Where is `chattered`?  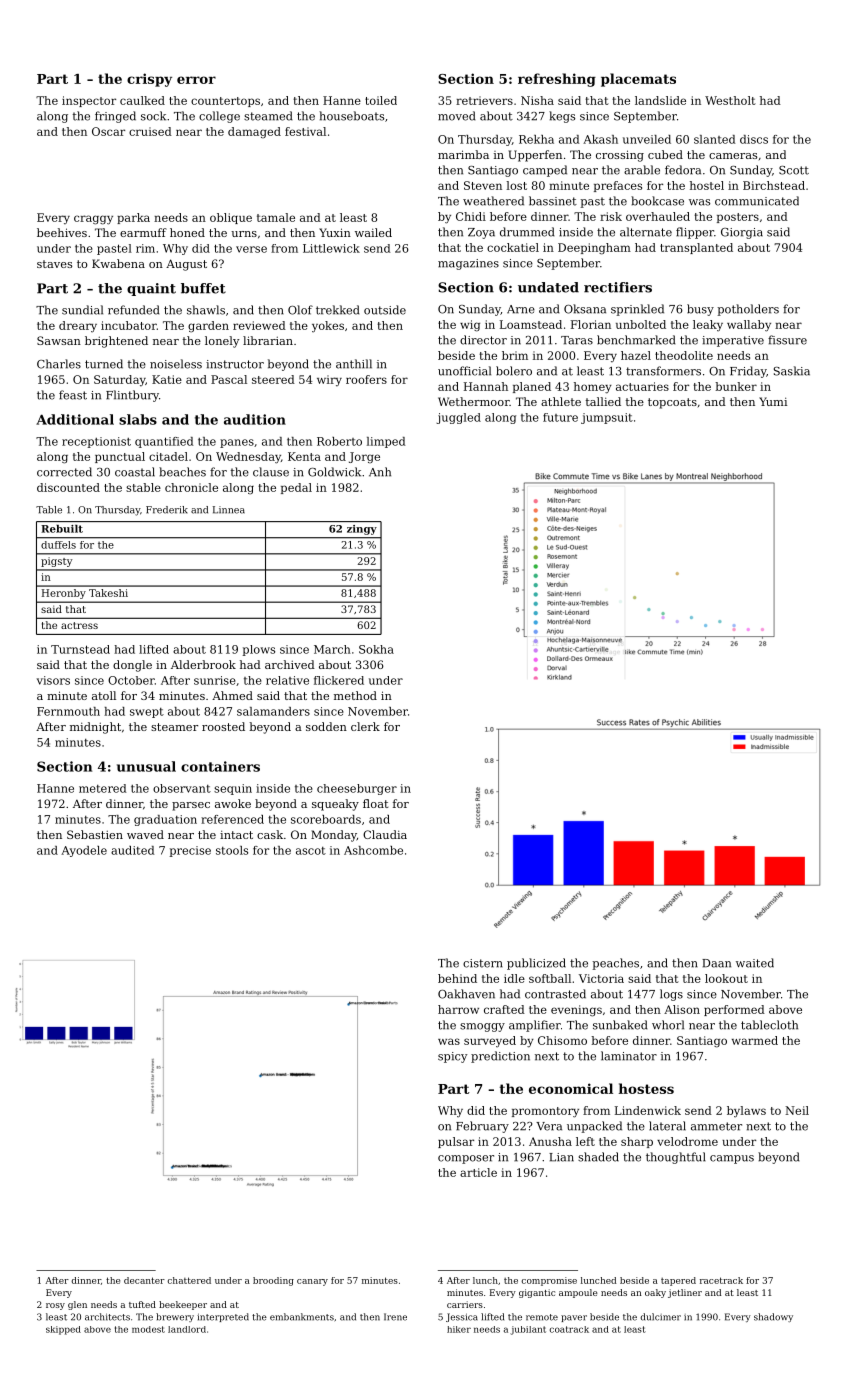
chattered is located at coordinates (189, 1280).
